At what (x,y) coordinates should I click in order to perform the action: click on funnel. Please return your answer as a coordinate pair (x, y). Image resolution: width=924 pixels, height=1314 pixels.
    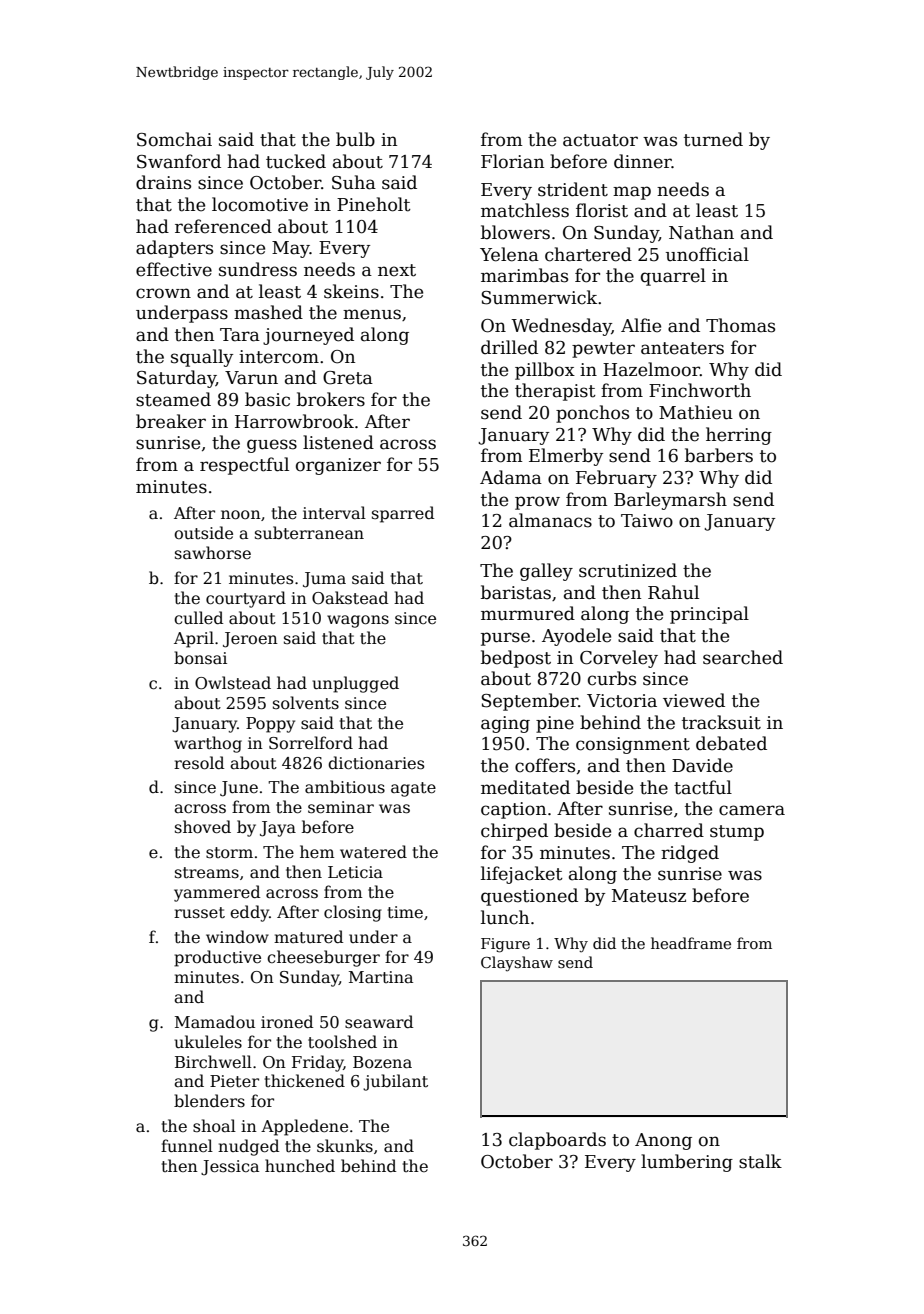
    Looking at the image, I should click on (187, 1145).
